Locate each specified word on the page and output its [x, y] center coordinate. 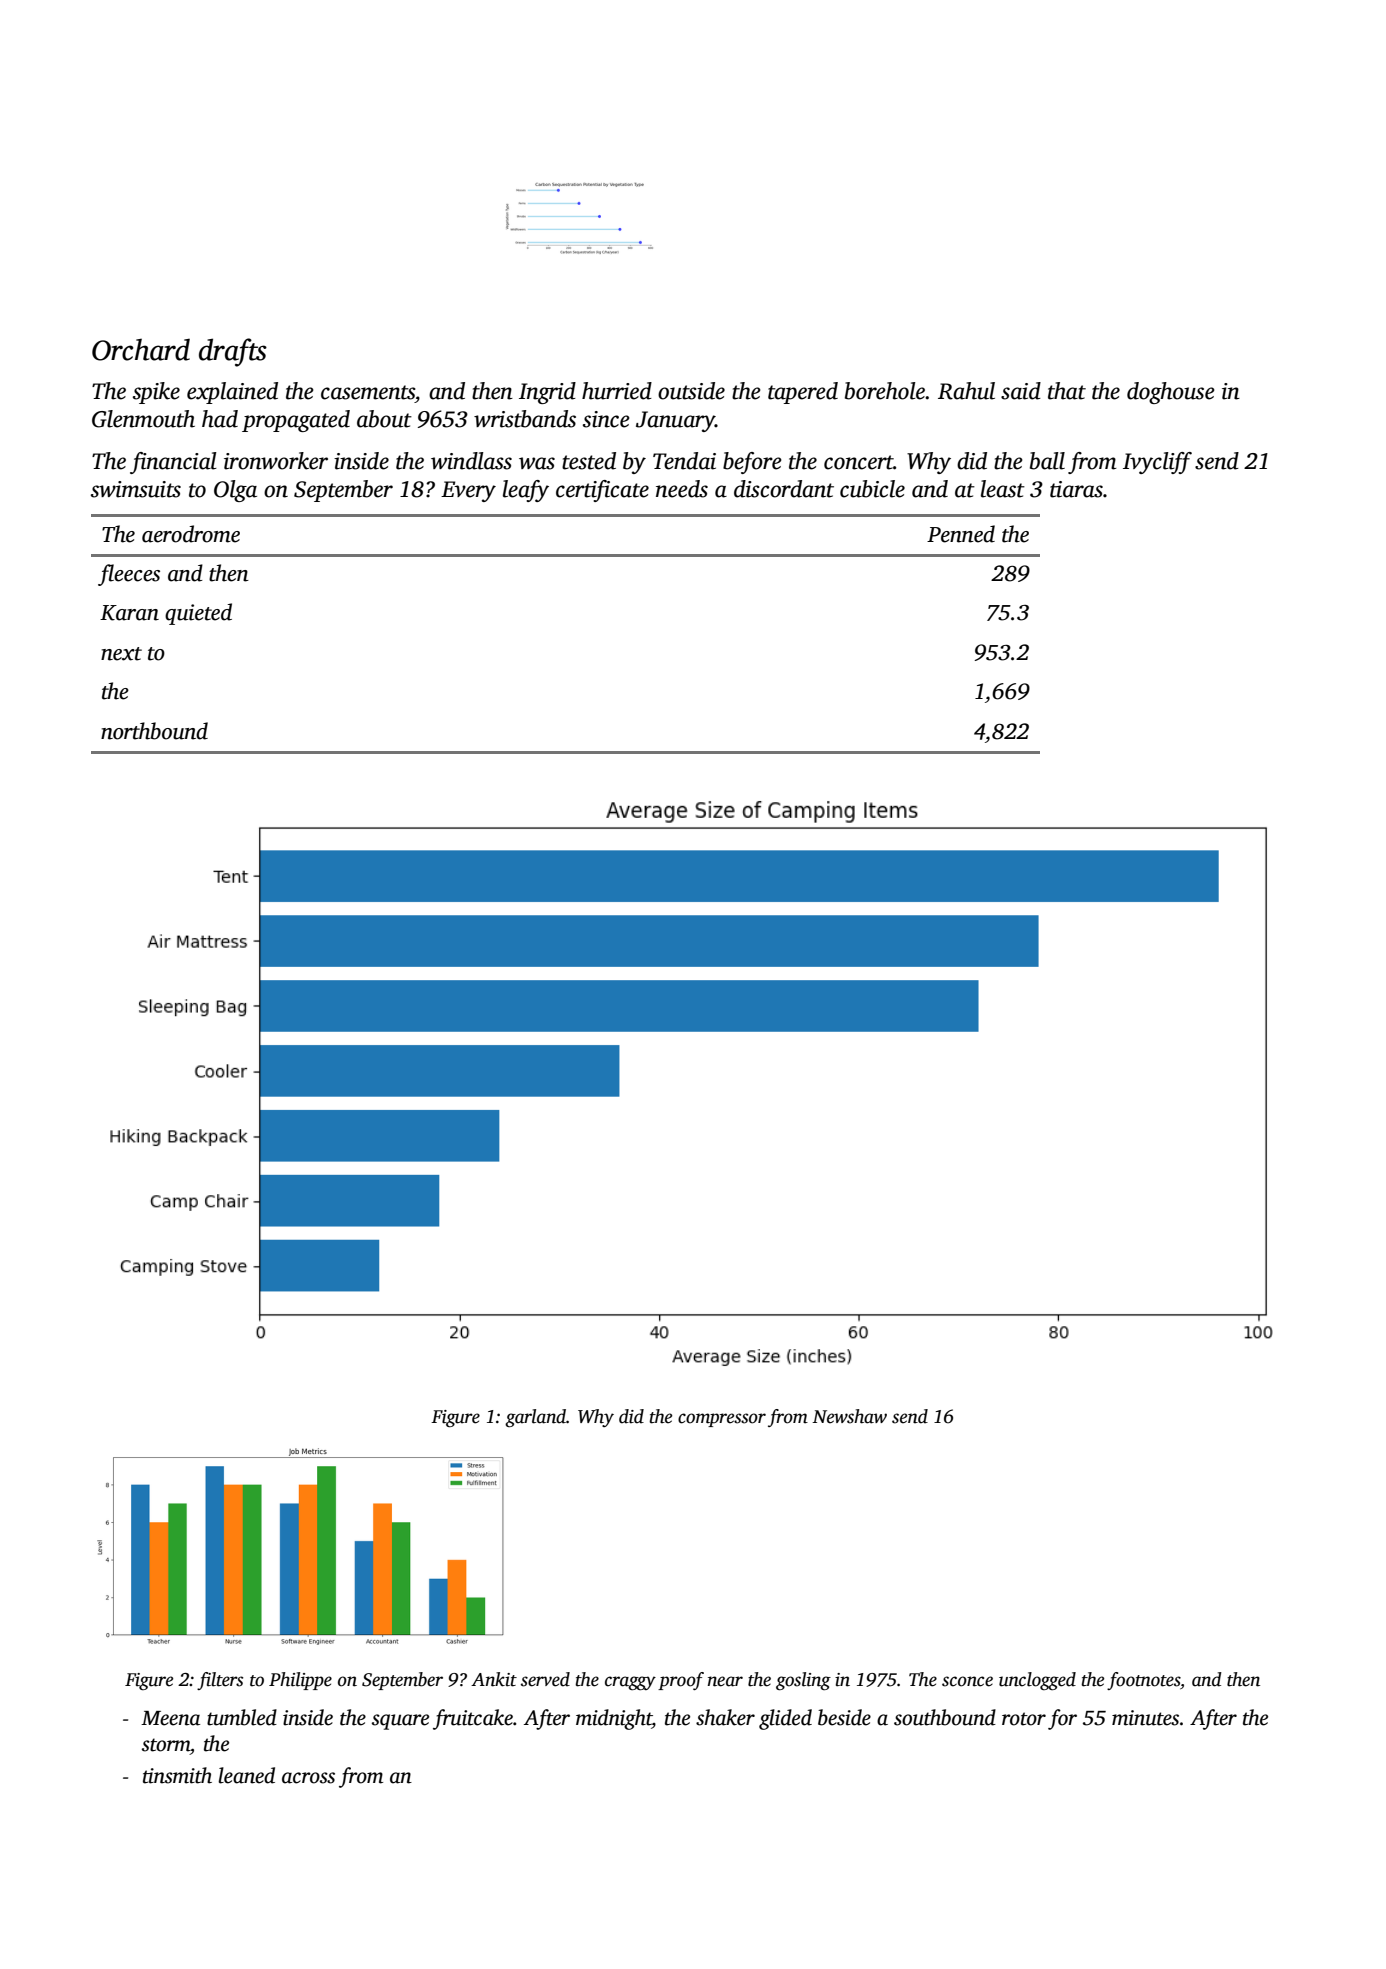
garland [535, 1418]
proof [681, 1681]
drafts [233, 352]
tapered [803, 393]
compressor [722, 1420]
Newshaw [849, 1416]
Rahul [966, 391]
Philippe [300, 1681]
